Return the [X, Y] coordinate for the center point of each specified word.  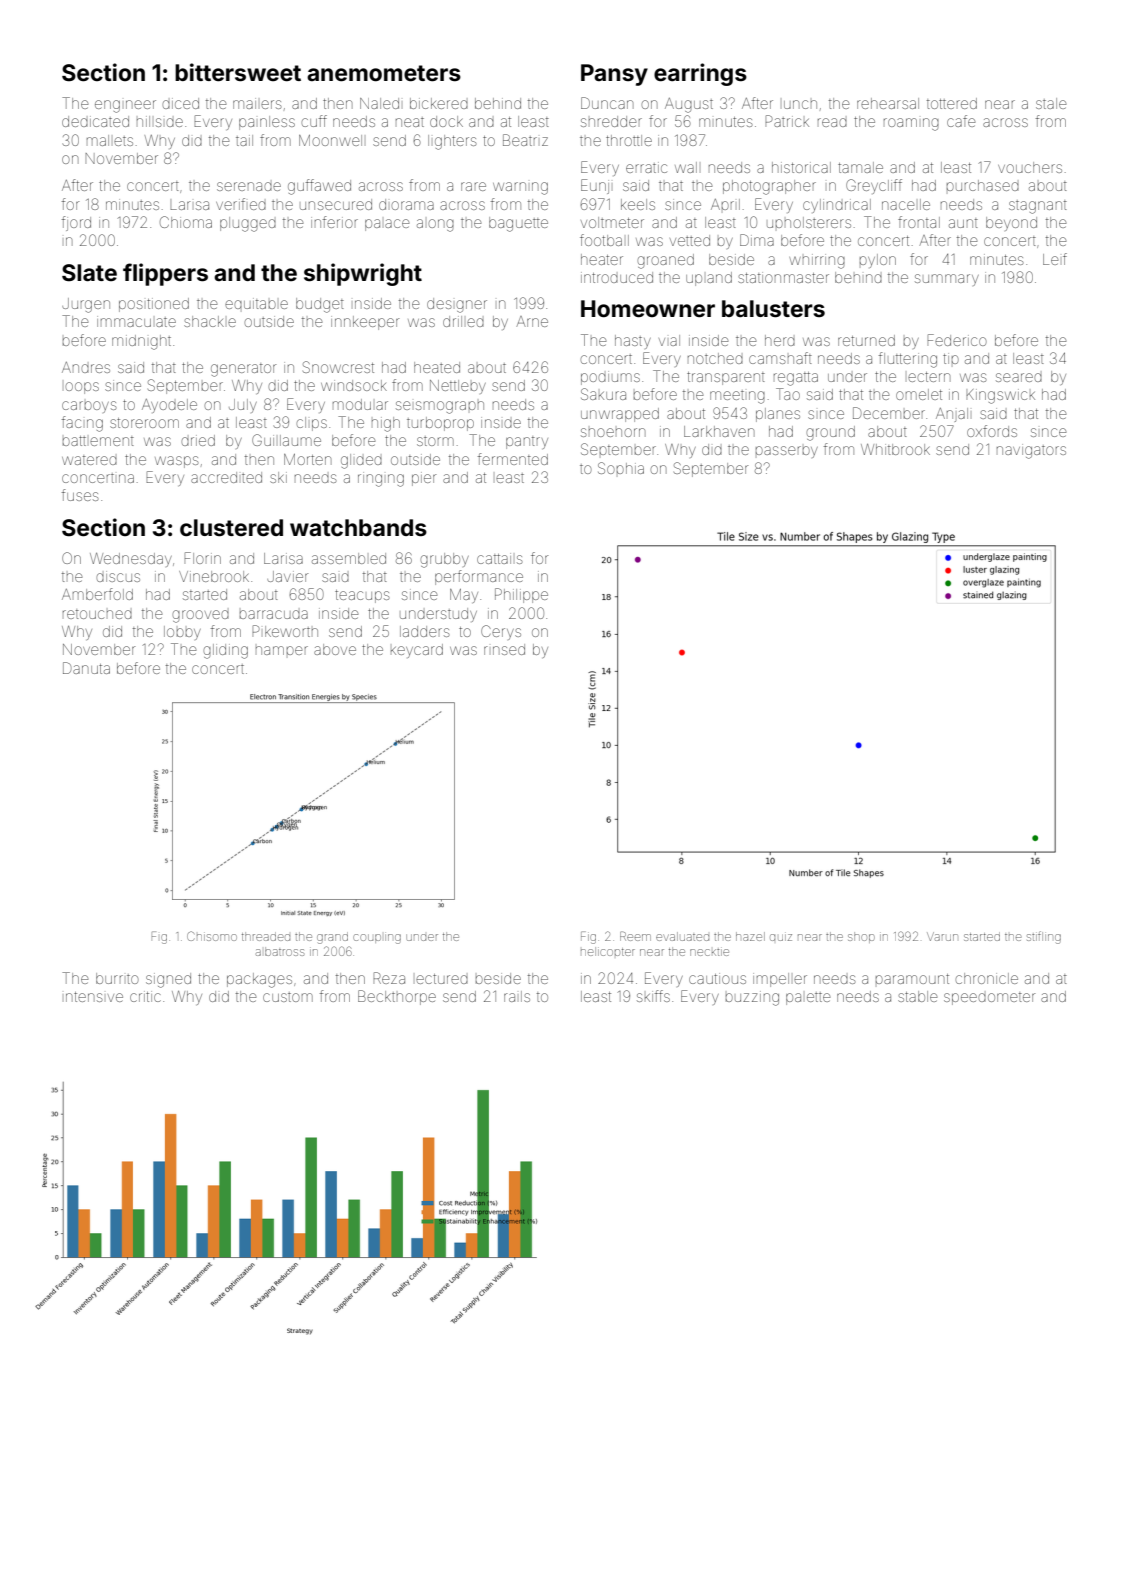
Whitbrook [895, 449]
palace [387, 225]
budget [320, 305]
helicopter [608, 951]
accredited [226, 477]
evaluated [682, 936]
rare [473, 186]
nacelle [906, 204]
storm [435, 441]
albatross [280, 951]
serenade [249, 186]
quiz [781, 937]
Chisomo [212, 936]
